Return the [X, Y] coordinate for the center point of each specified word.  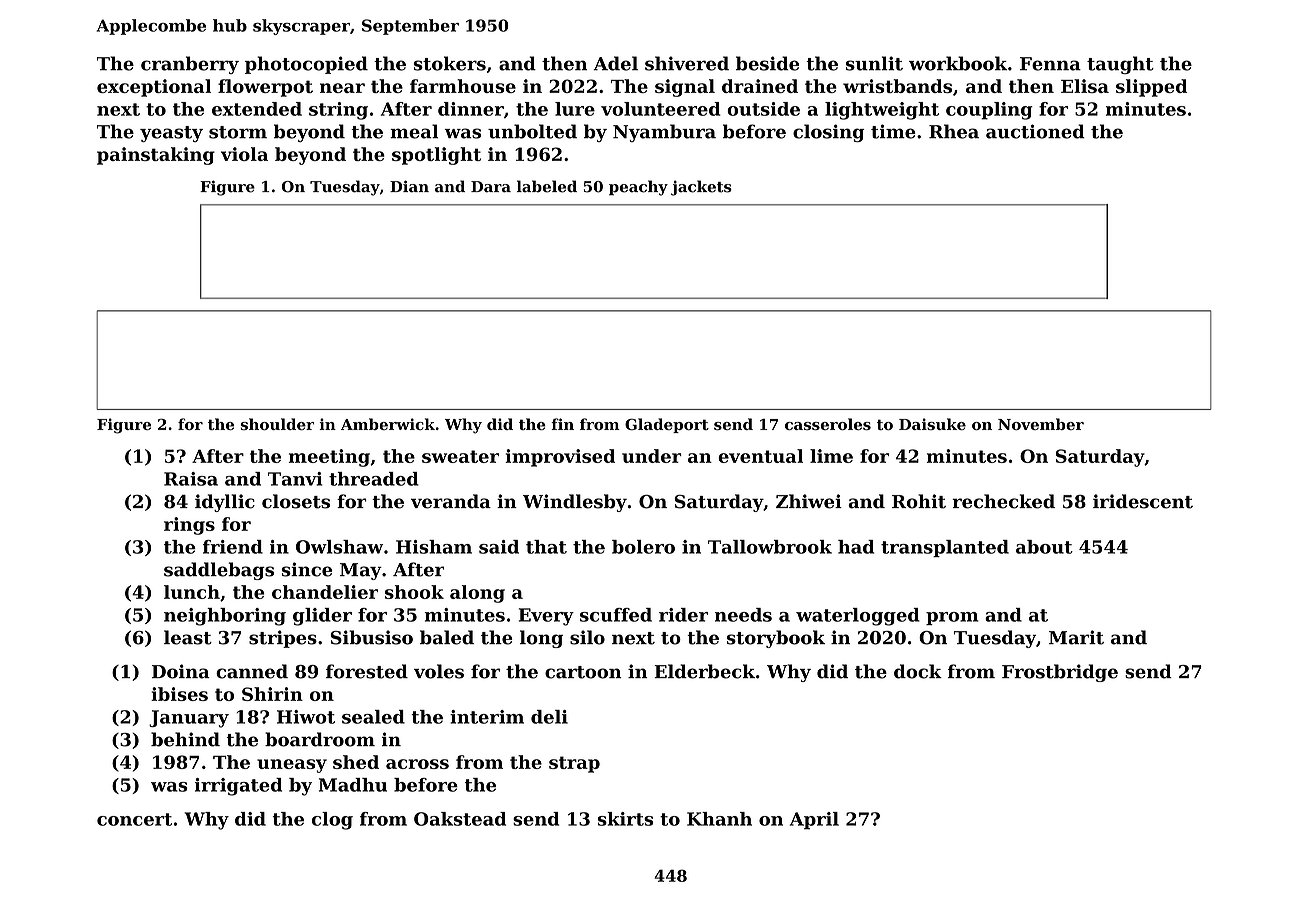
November [1041, 424]
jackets [701, 188]
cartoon [583, 672]
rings [189, 526]
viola [244, 154]
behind [185, 739]
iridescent [1143, 501]
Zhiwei [809, 501]
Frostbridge [1060, 673]
